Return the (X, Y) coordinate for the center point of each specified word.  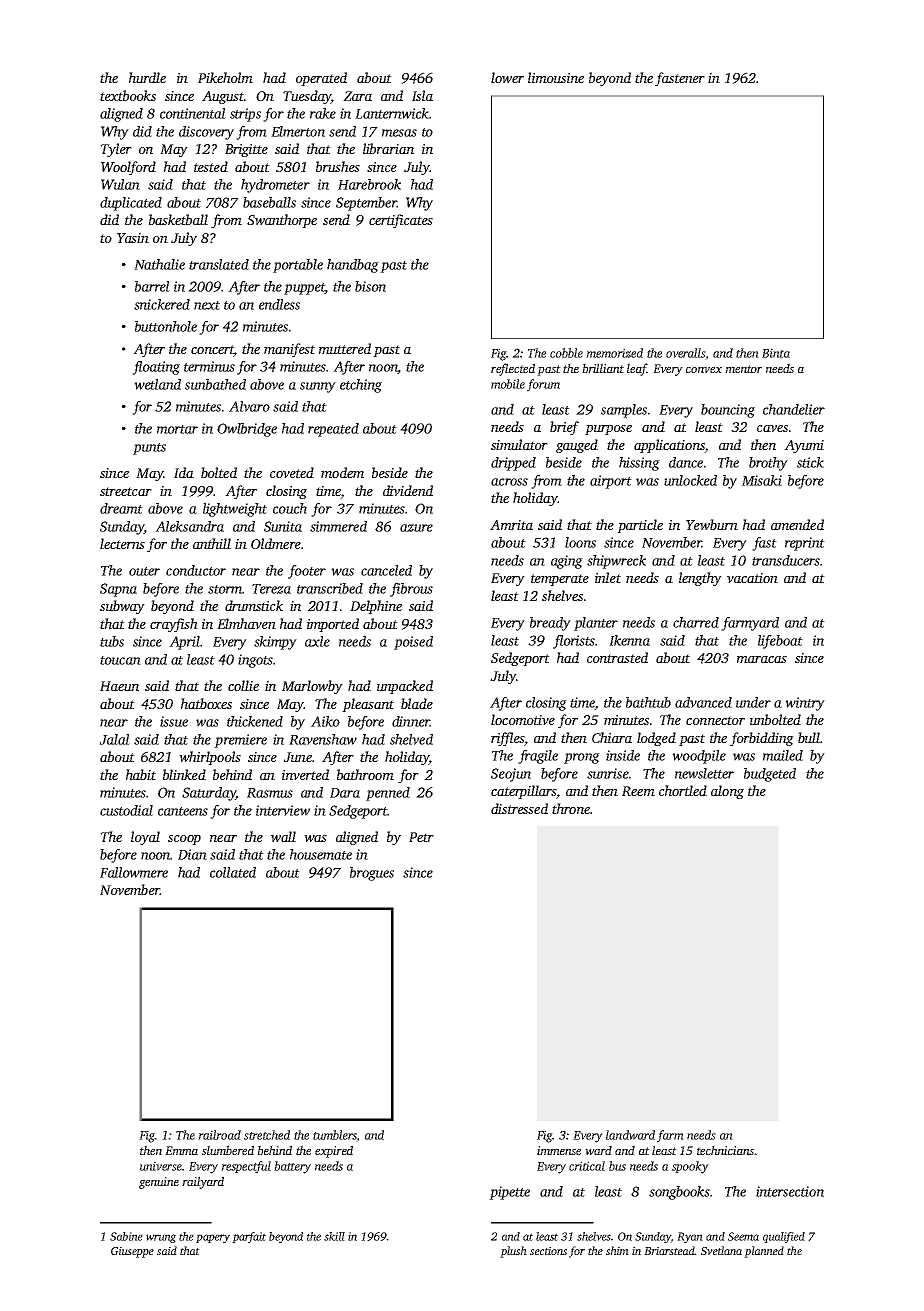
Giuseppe (132, 1252)
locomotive (523, 719)
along (727, 792)
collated (233, 872)
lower (507, 77)
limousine (556, 77)
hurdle (147, 77)
